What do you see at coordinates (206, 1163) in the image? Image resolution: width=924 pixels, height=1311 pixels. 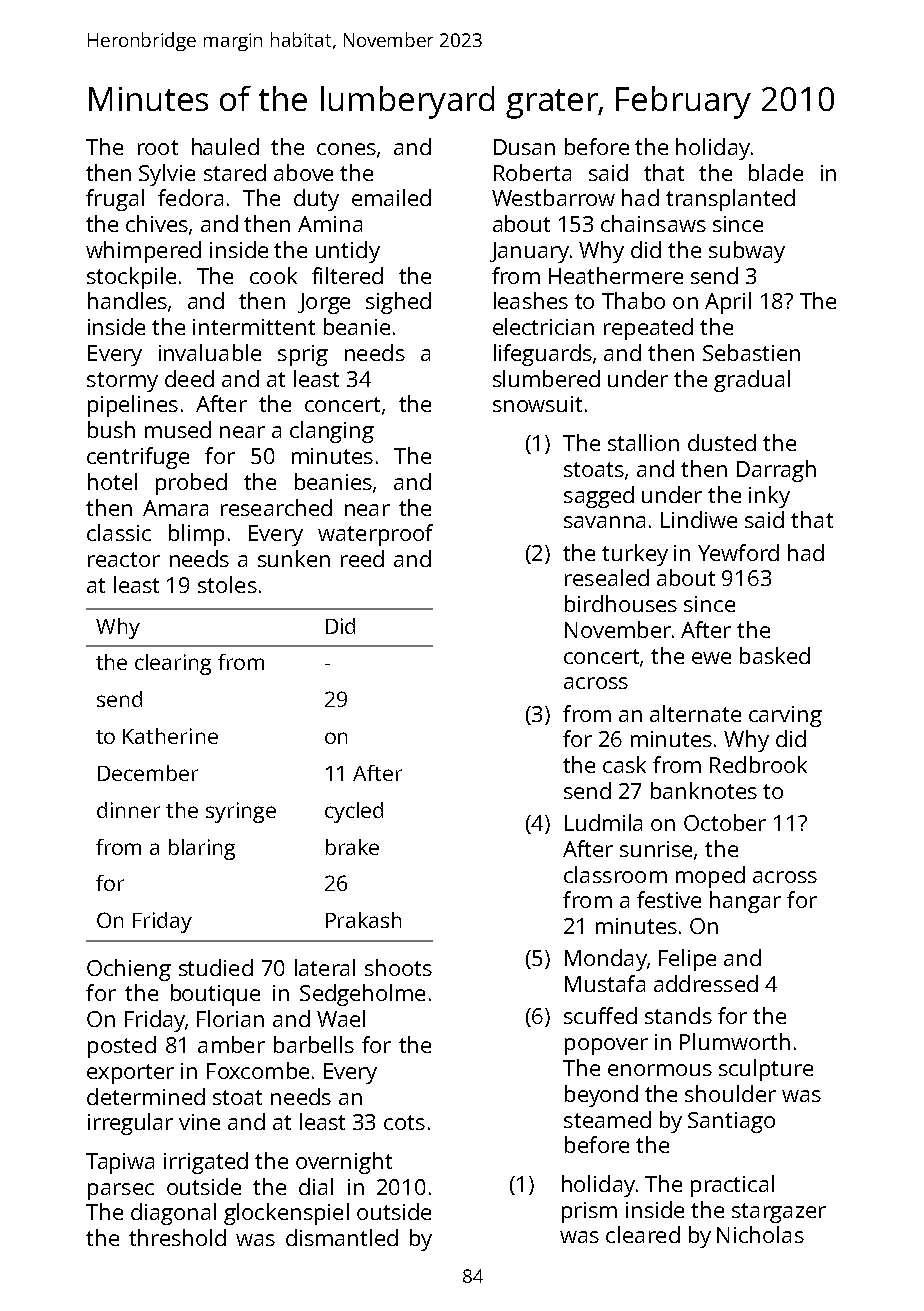 I see `irrigated` at bounding box center [206, 1163].
